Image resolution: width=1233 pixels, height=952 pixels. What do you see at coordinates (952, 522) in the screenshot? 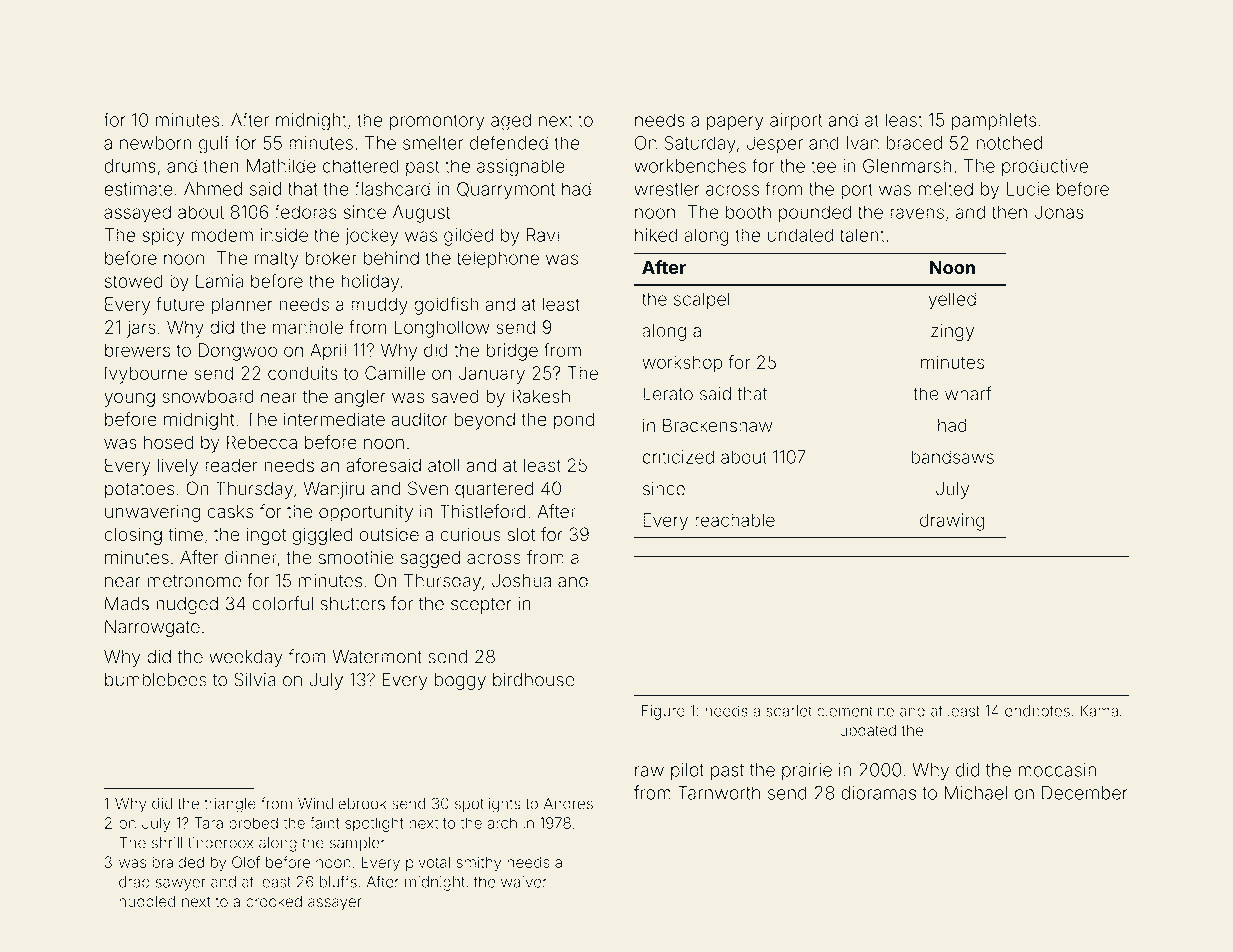
I see `drawing` at bounding box center [952, 522].
